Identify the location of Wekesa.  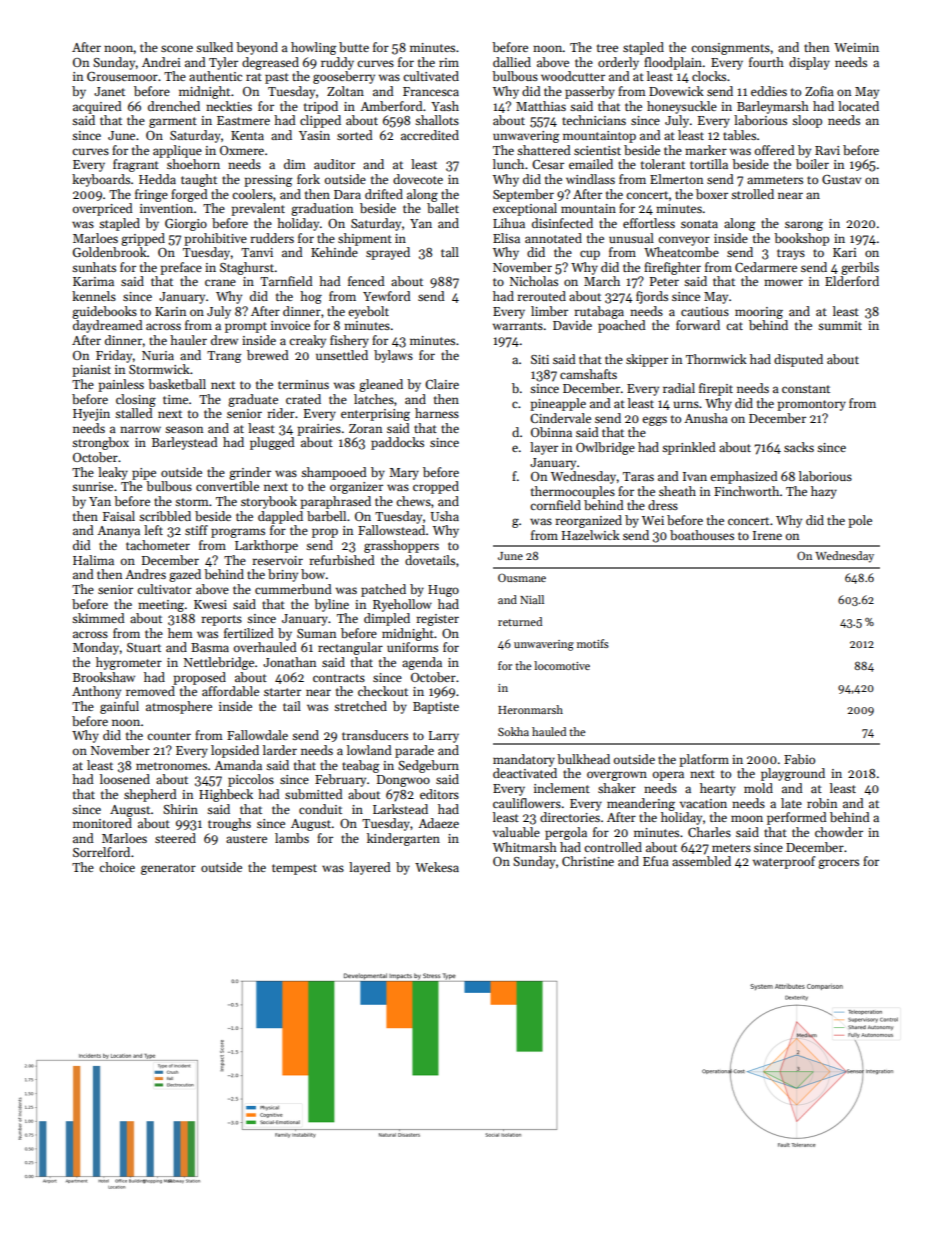
(437, 867).
